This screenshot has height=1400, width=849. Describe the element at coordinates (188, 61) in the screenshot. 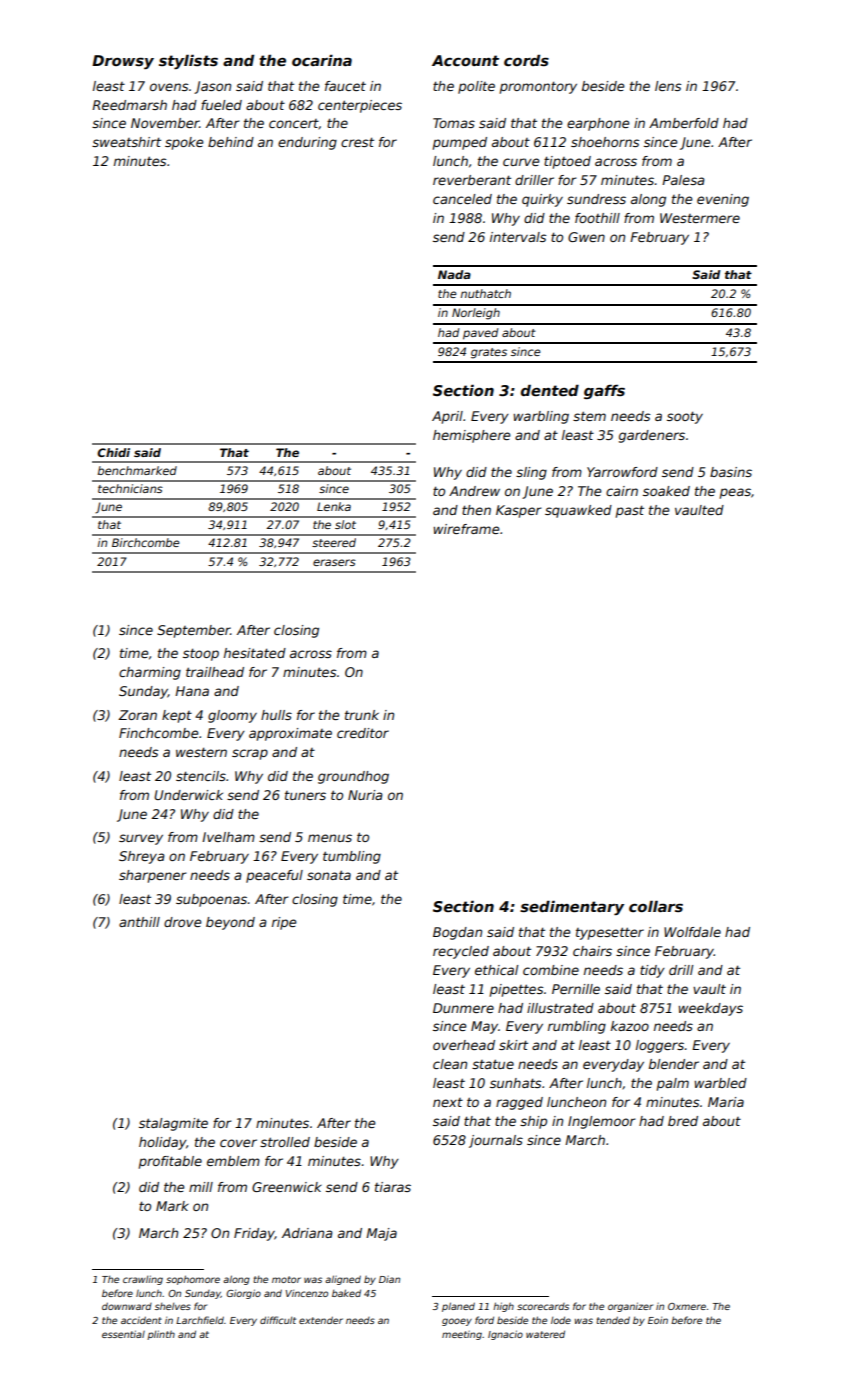

I see `stylists` at that location.
